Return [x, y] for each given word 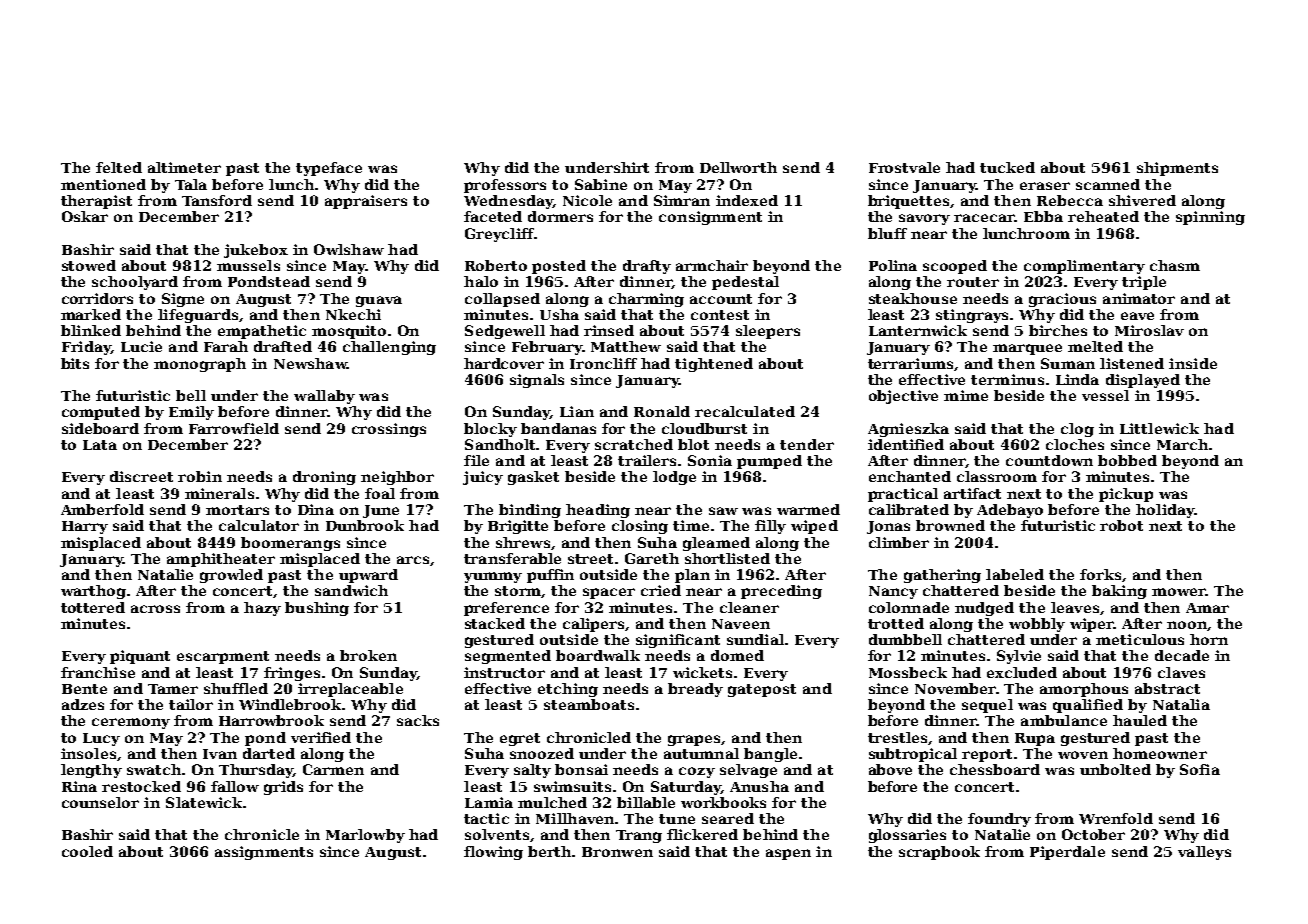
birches [1058, 330]
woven [1083, 755]
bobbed [1127, 460]
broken [368, 655]
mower [1178, 592]
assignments [264, 853]
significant [678, 641]
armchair [712, 265]
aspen [788, 854]
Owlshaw [349, 249]
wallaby [324, 397]
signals [537, 381]
